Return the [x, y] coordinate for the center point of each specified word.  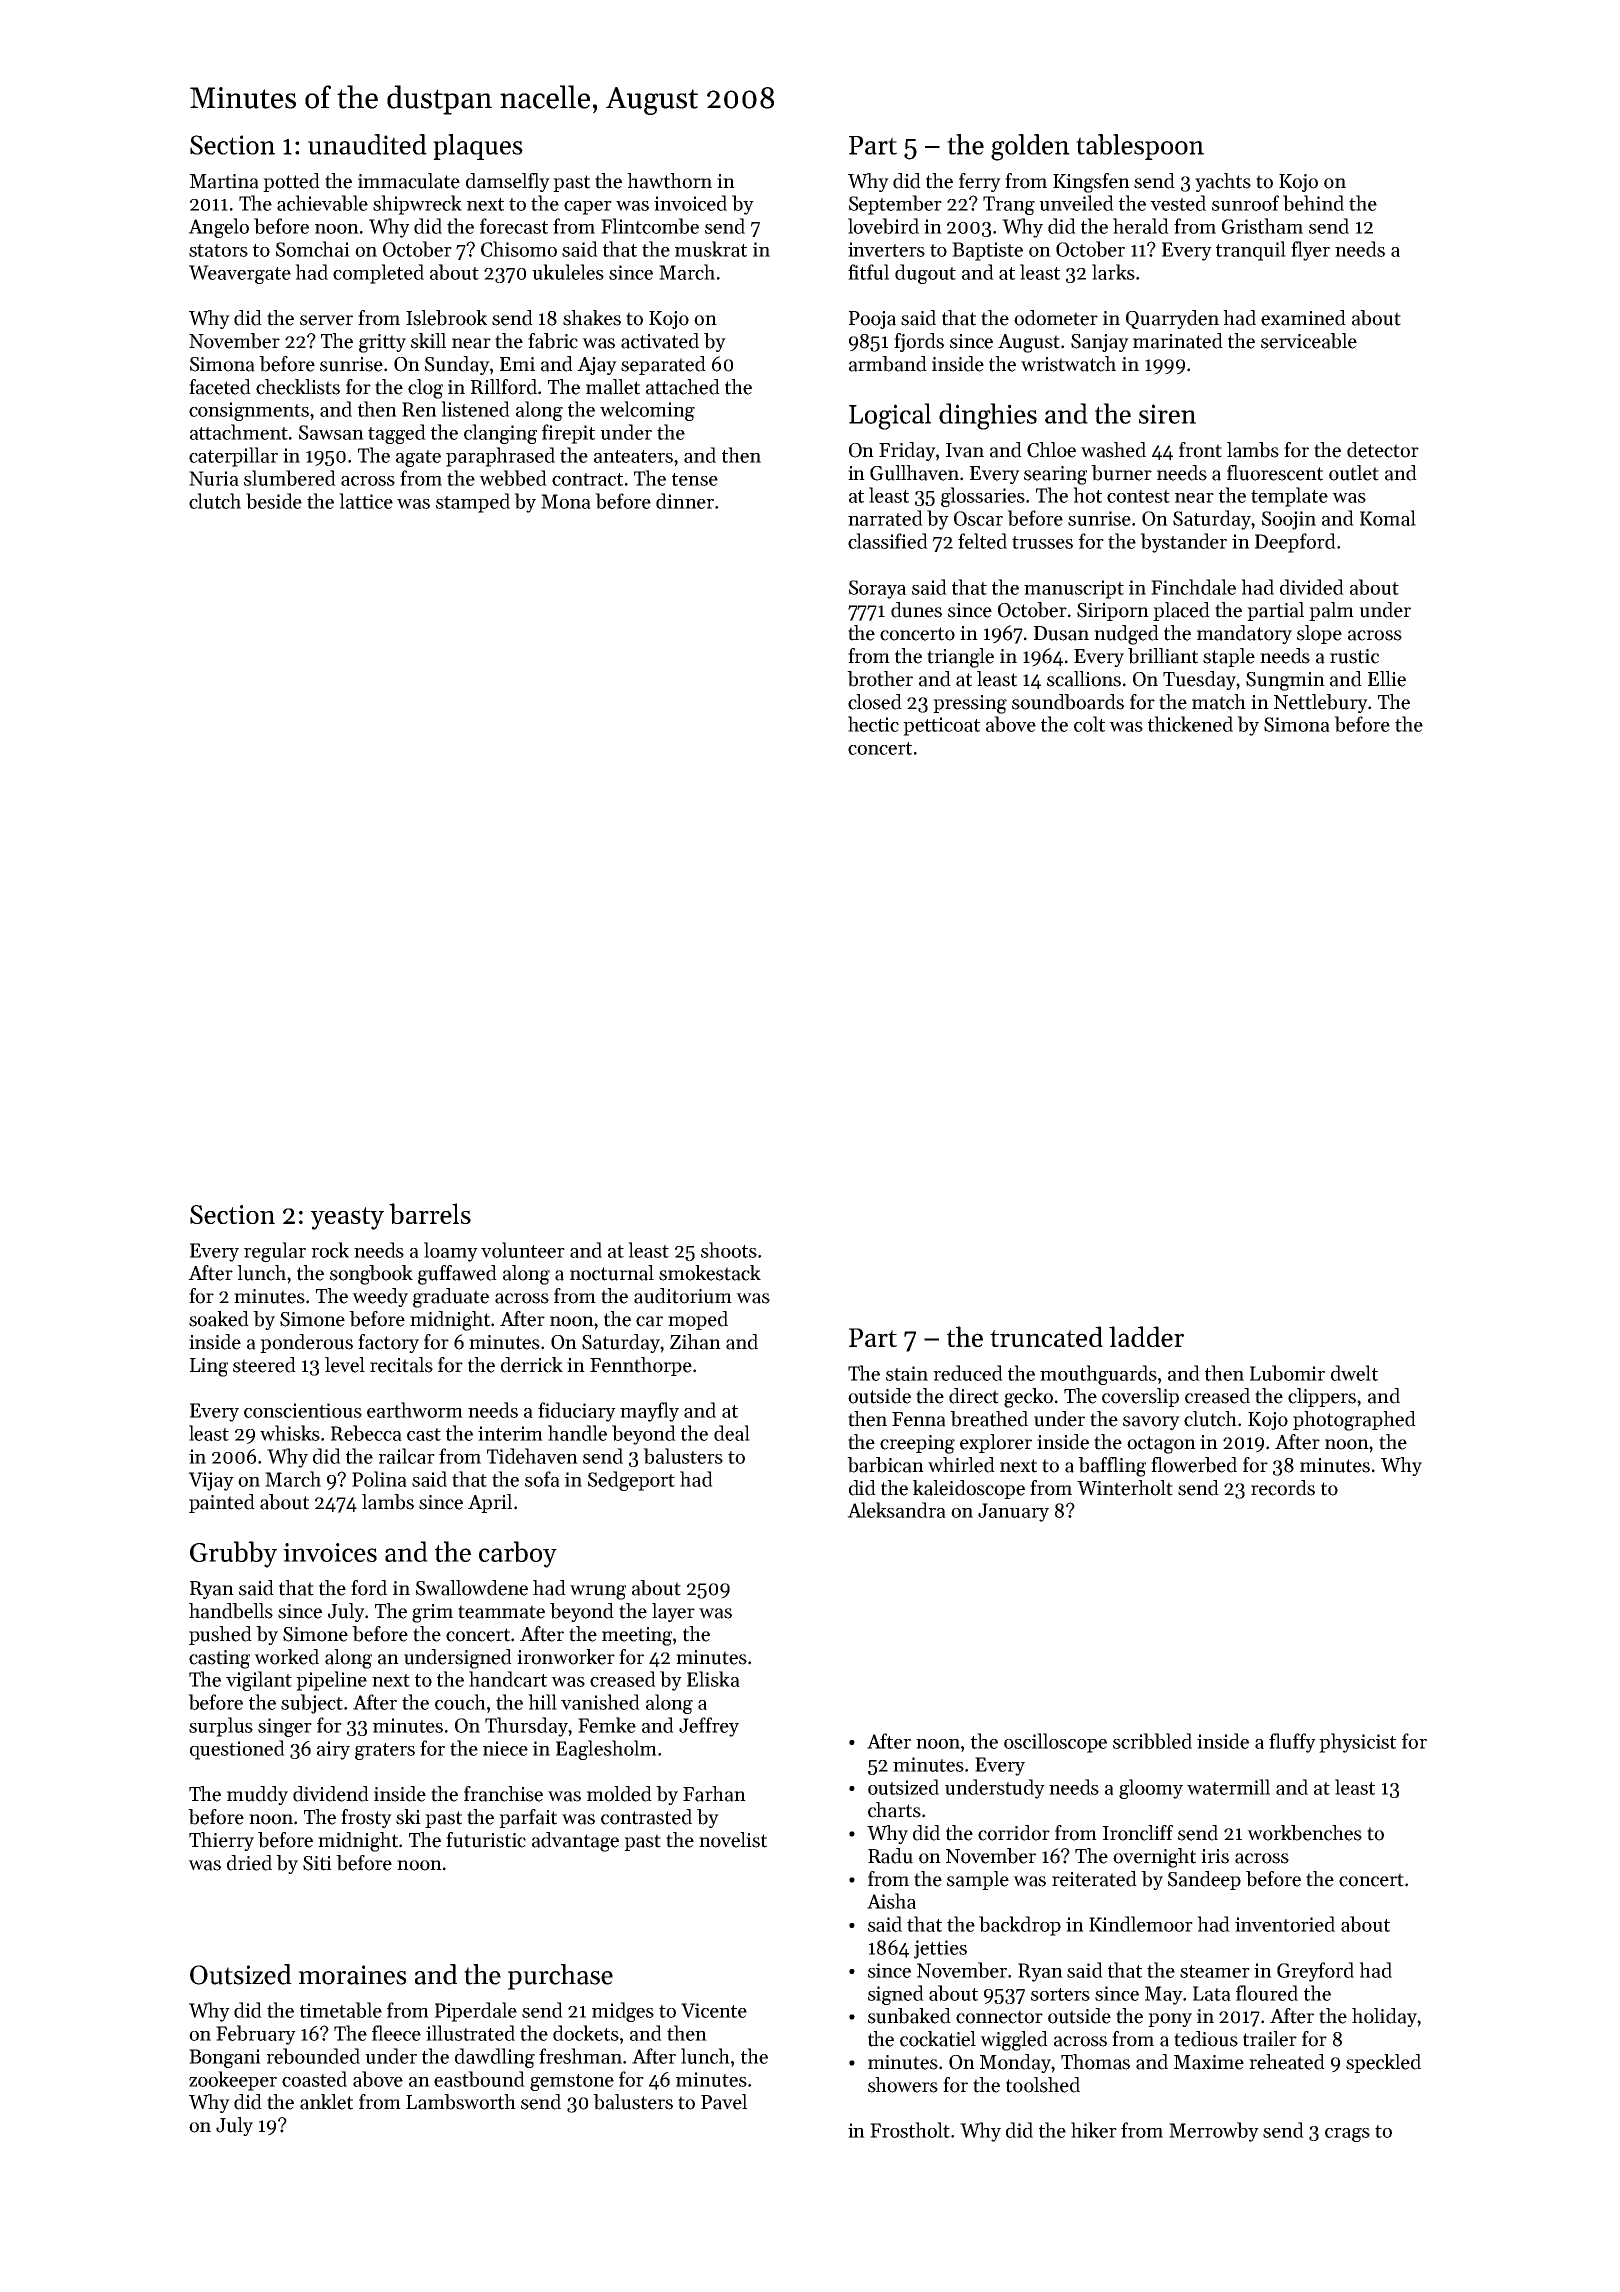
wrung [598, 1592]
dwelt [1354, 1373]
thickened [1190, 724]
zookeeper [233, 2081]
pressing [970, 704]
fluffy [1292, 1743]
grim [432, 1613]
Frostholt [910, 2130]
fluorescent [1275, 473]
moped [698, 1320]
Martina [224, 181]
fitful [868, 272]
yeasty [347, 1218]
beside [274, 501]
